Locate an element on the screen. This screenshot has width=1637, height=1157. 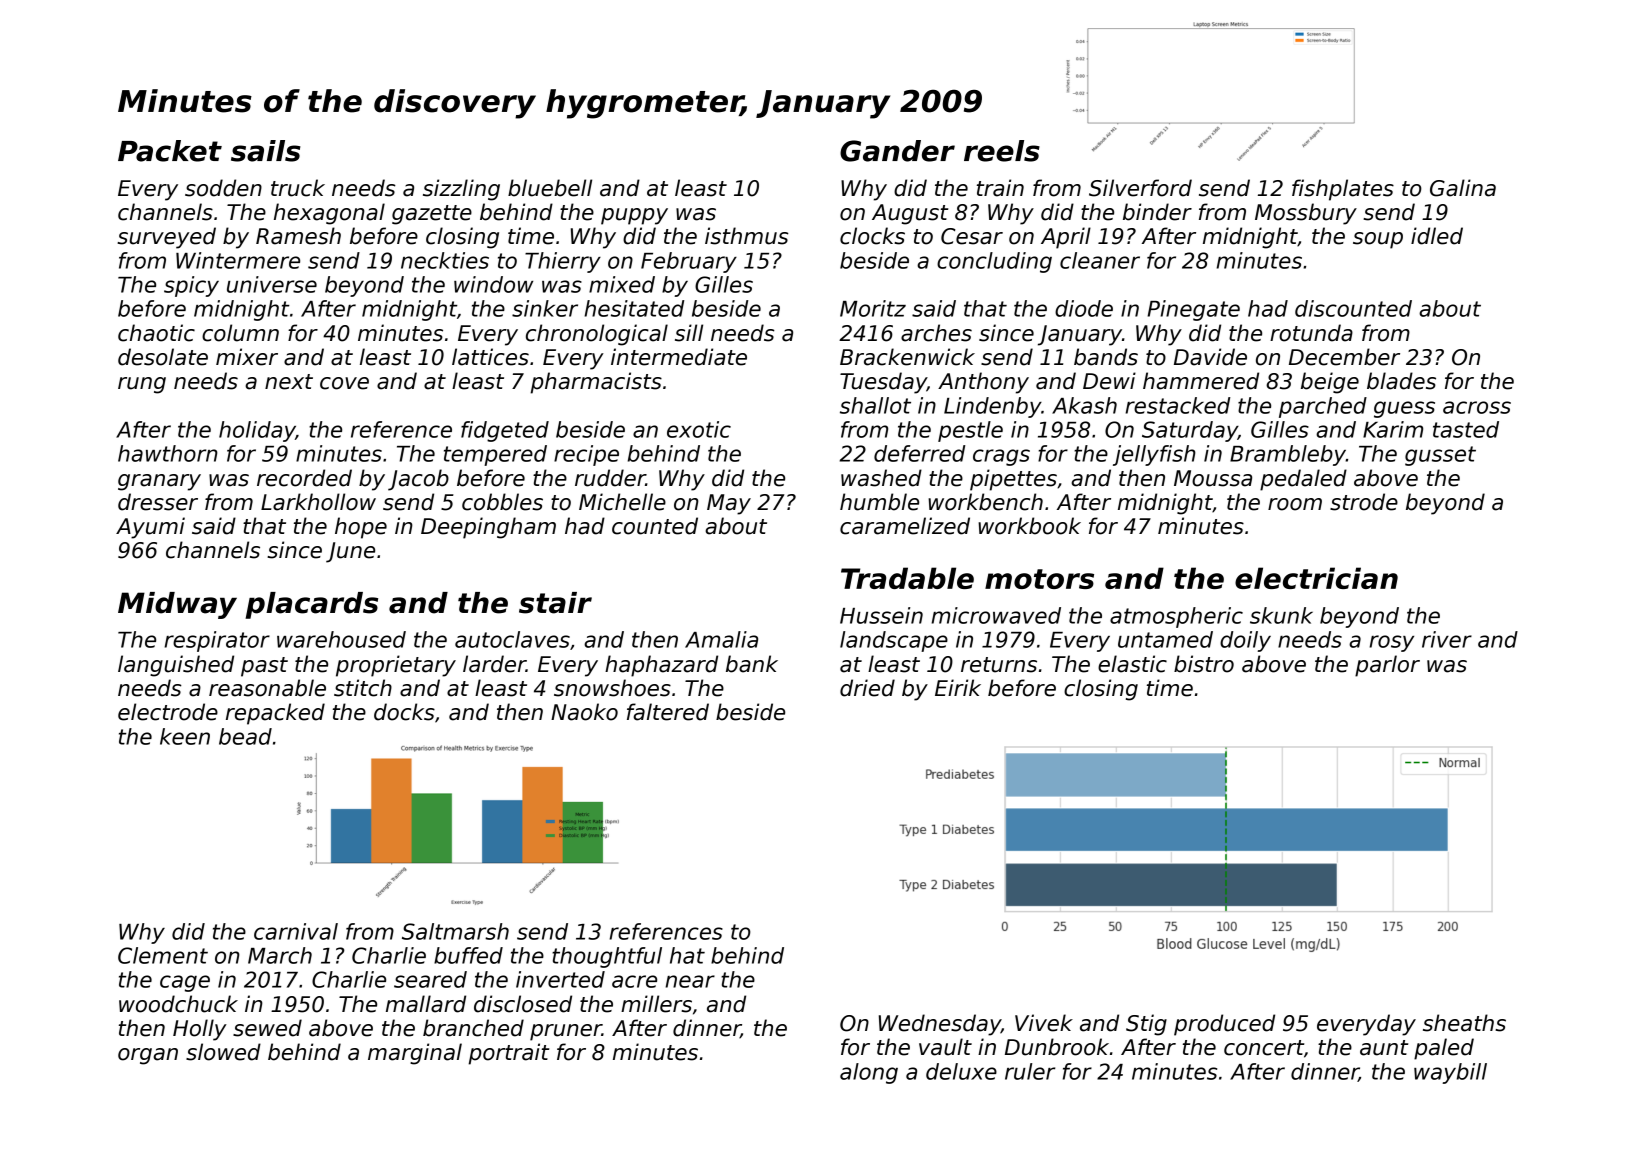
fishplates is located at coordinates (1343, 190).
